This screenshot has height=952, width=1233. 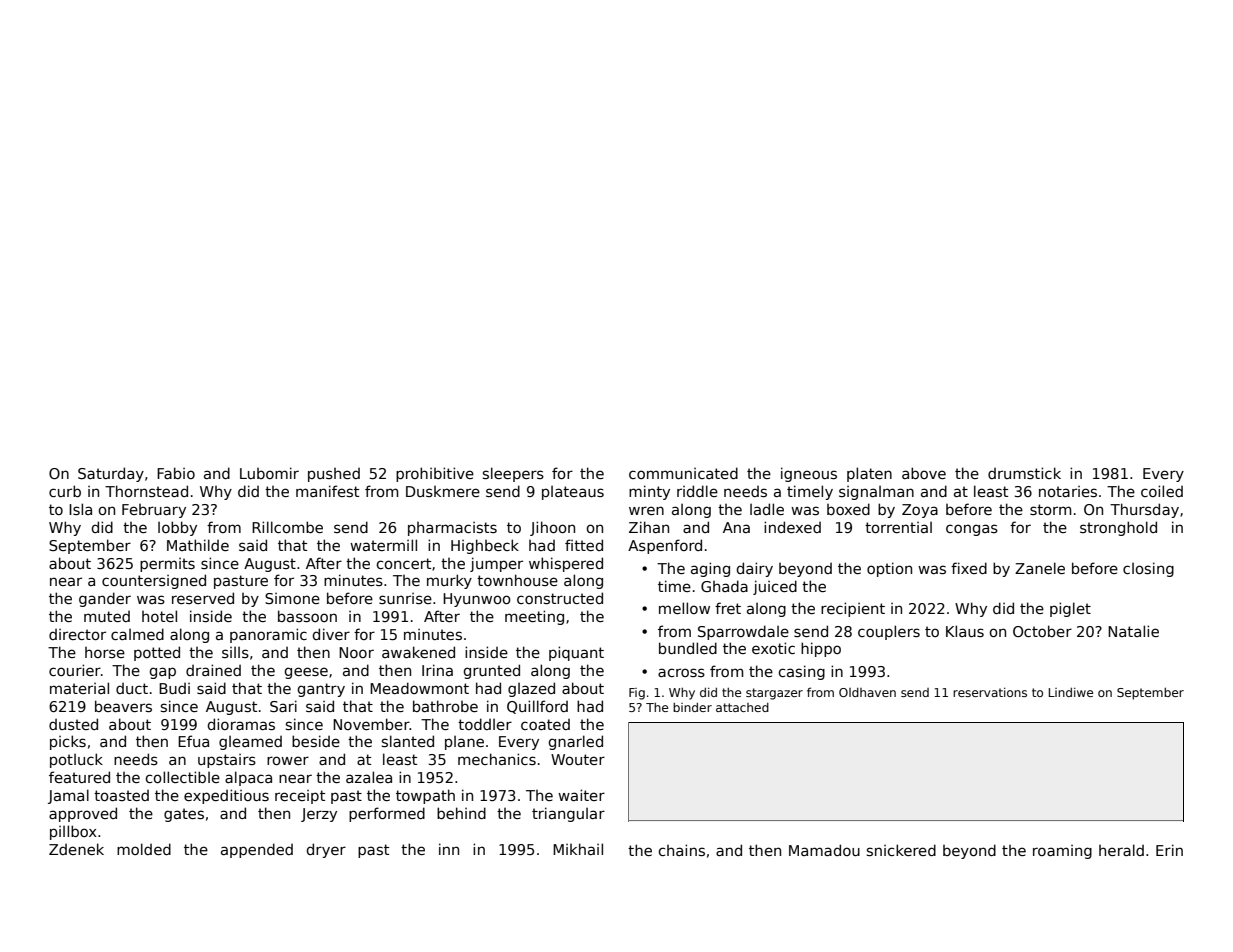 What do you see at coordinates (889, 569) in the screenshot?
I see `option` at bounding box center [889, 569].
